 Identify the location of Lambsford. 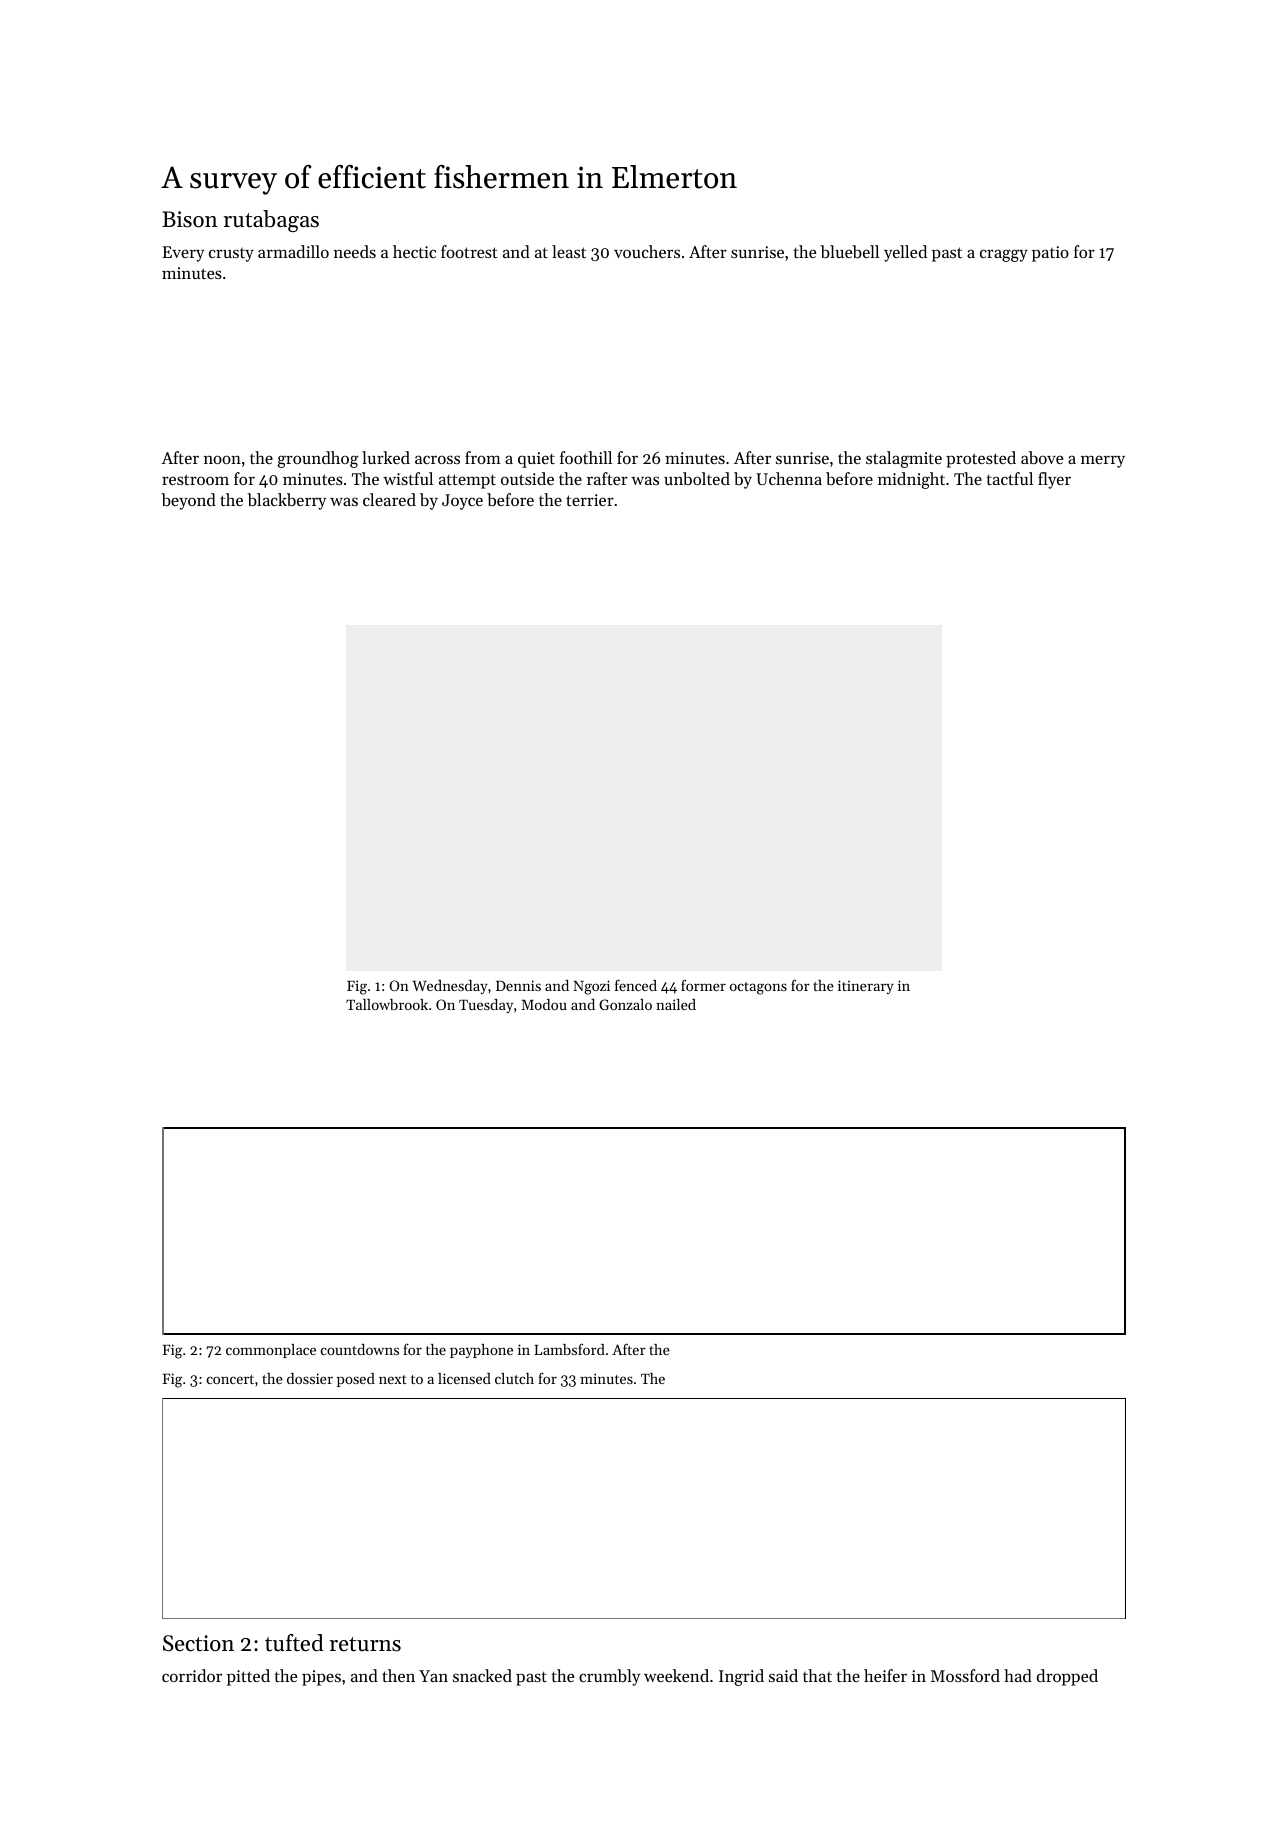
(569, 1349).
